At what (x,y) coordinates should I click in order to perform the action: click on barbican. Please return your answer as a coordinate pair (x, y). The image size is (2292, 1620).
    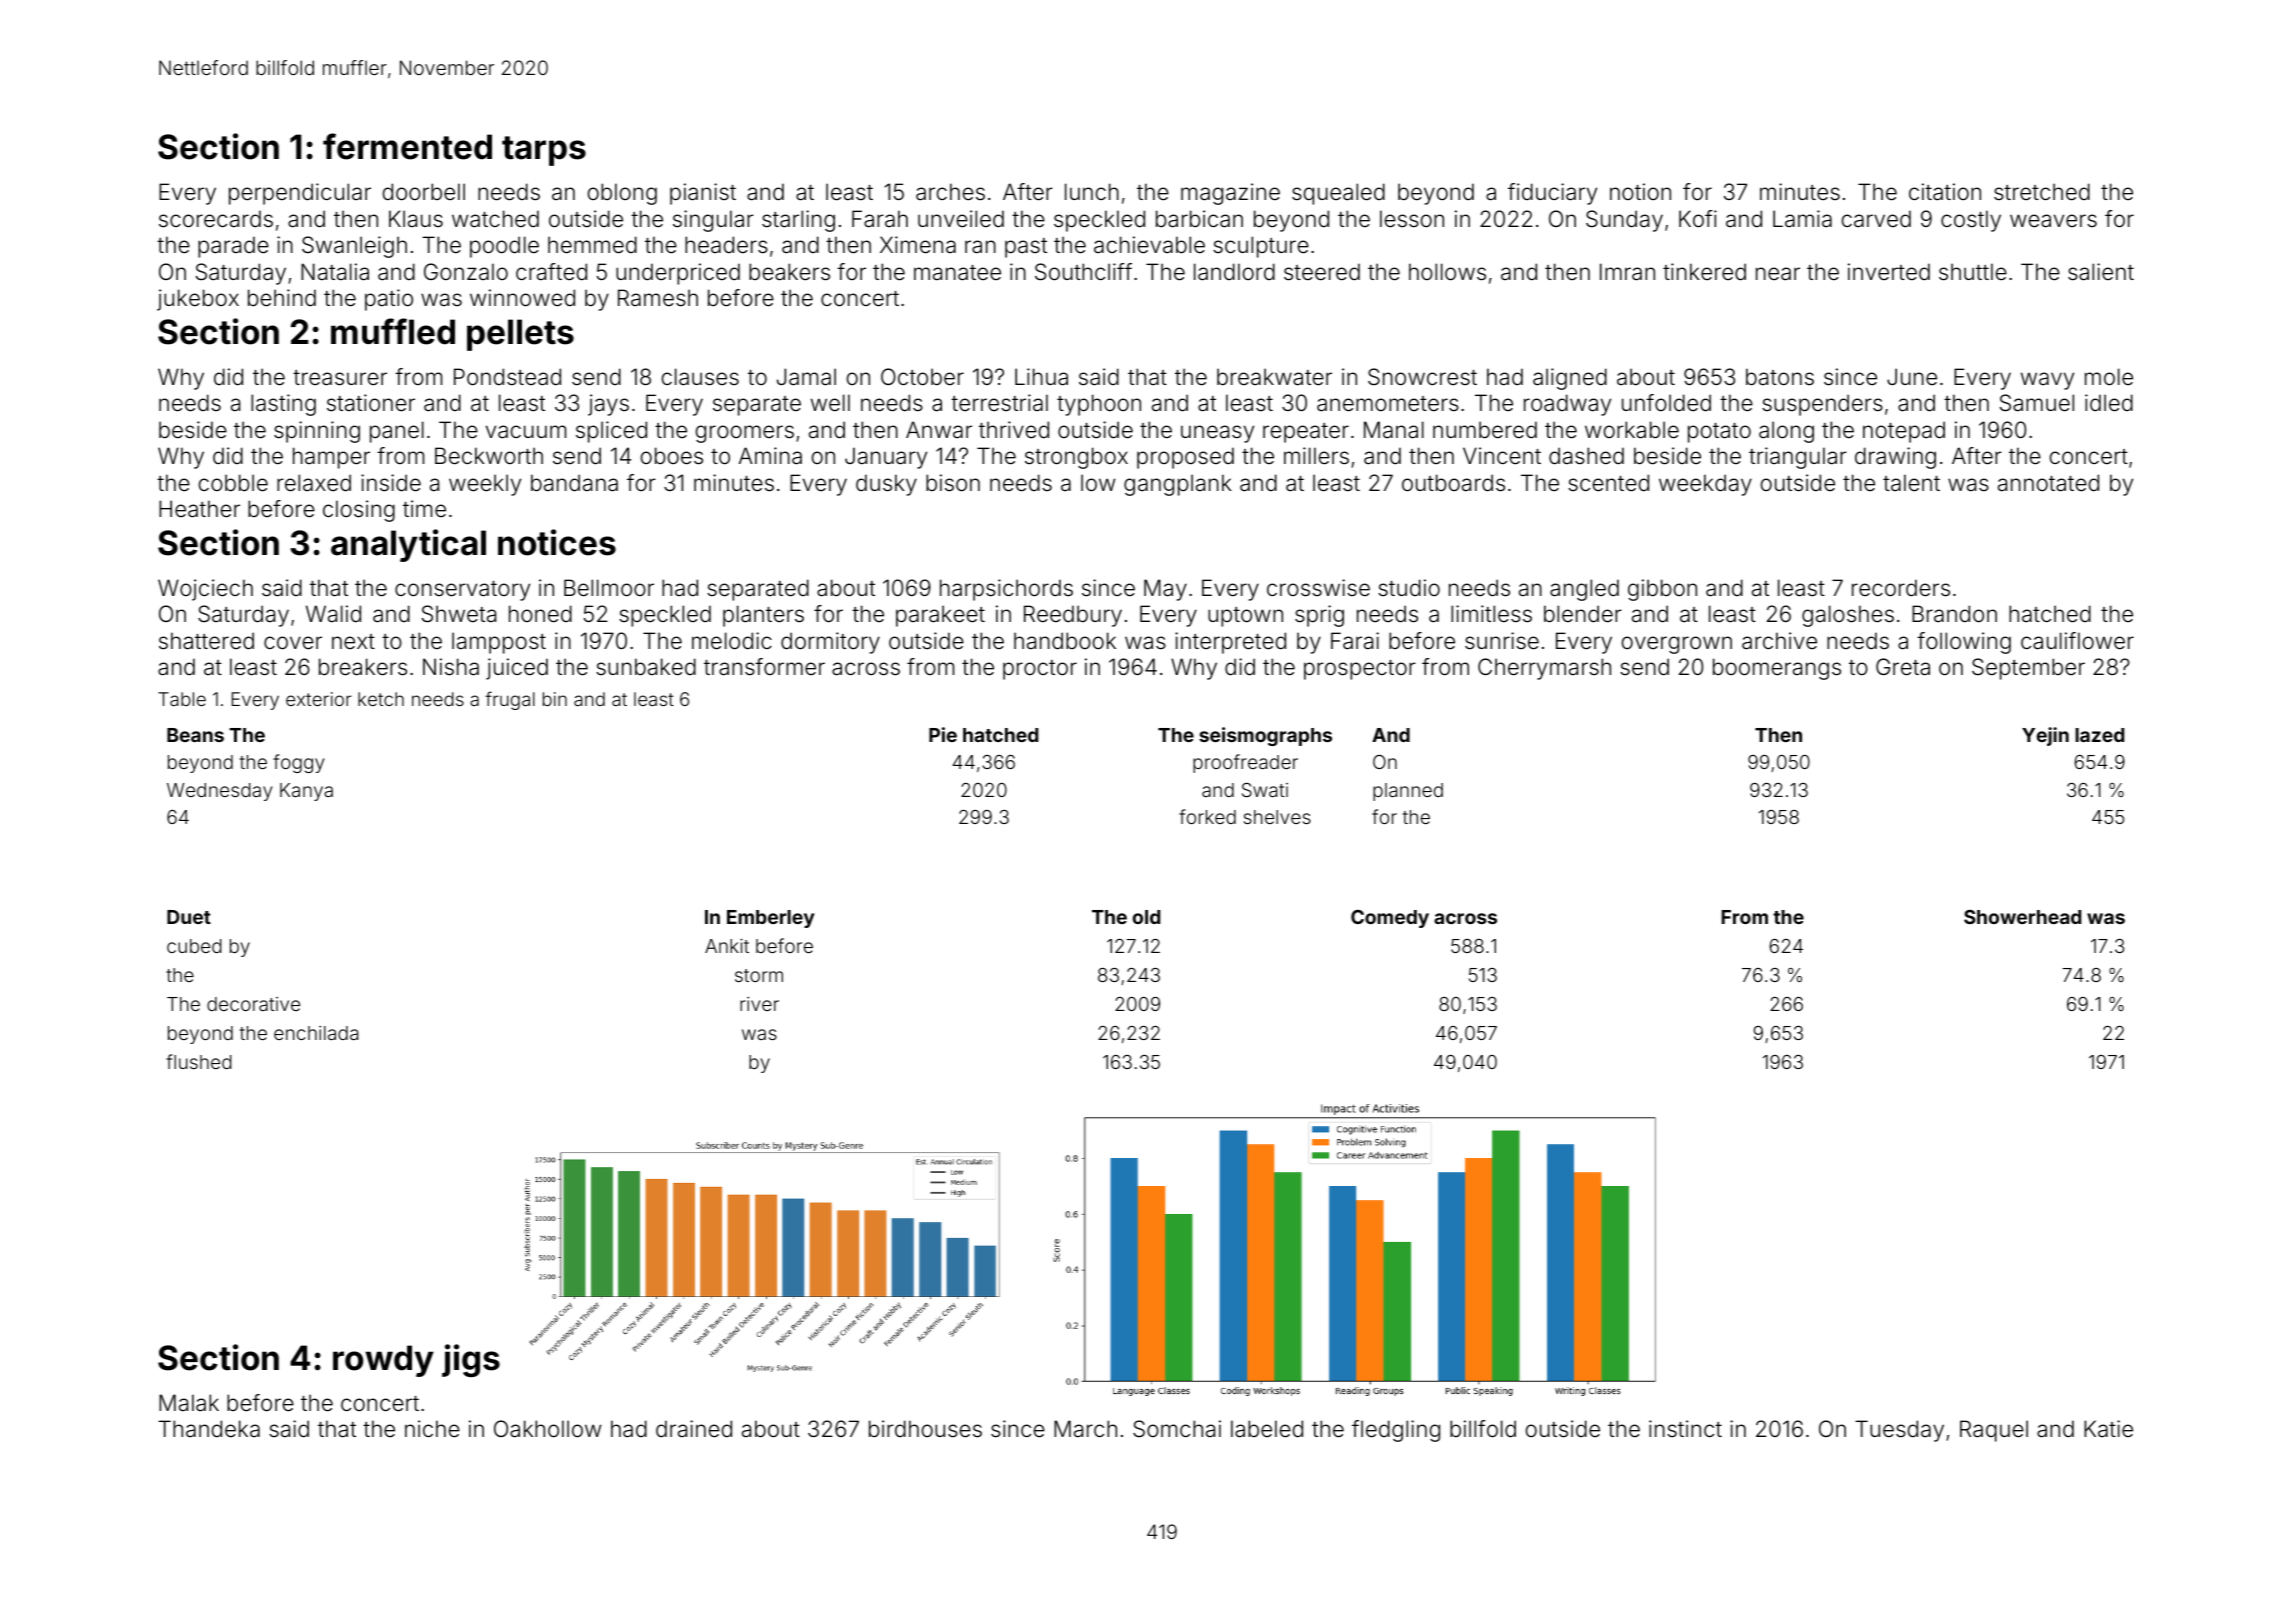
    Looking at the image, I should click on (1199, 219).
